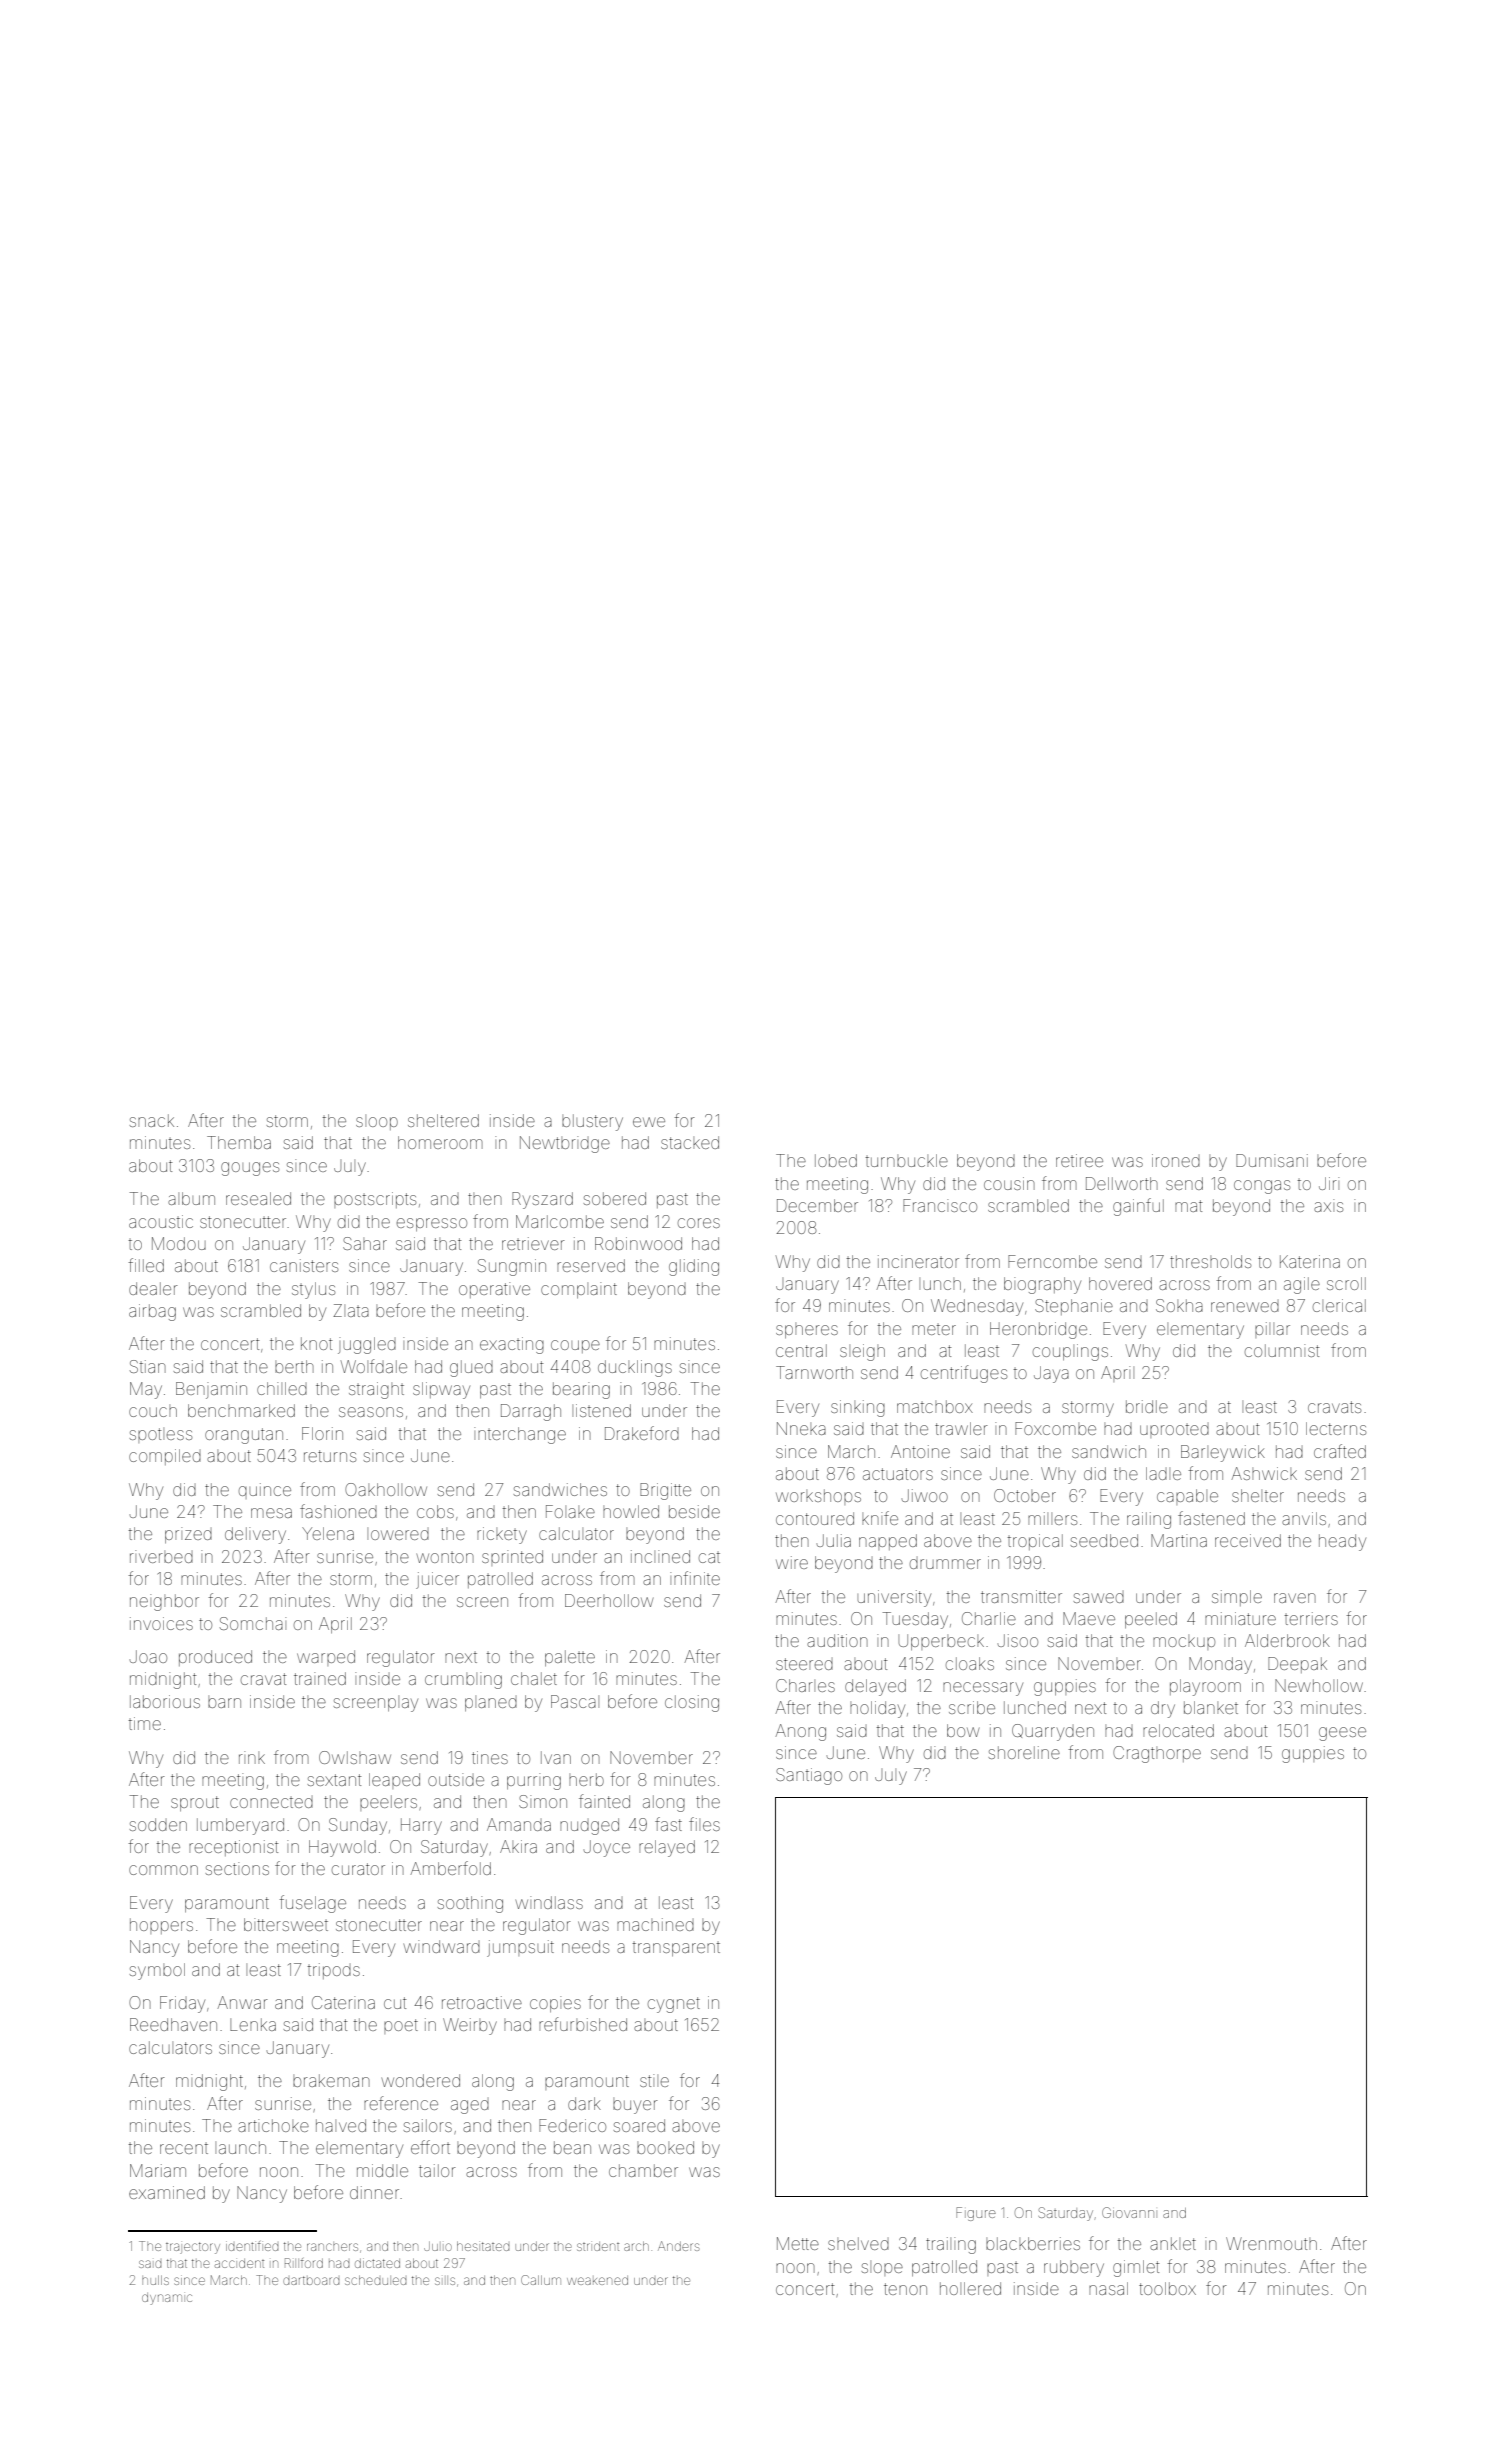  Describe the element at coordinates (678, 2246) in the image. I see `Anders` at that location.
